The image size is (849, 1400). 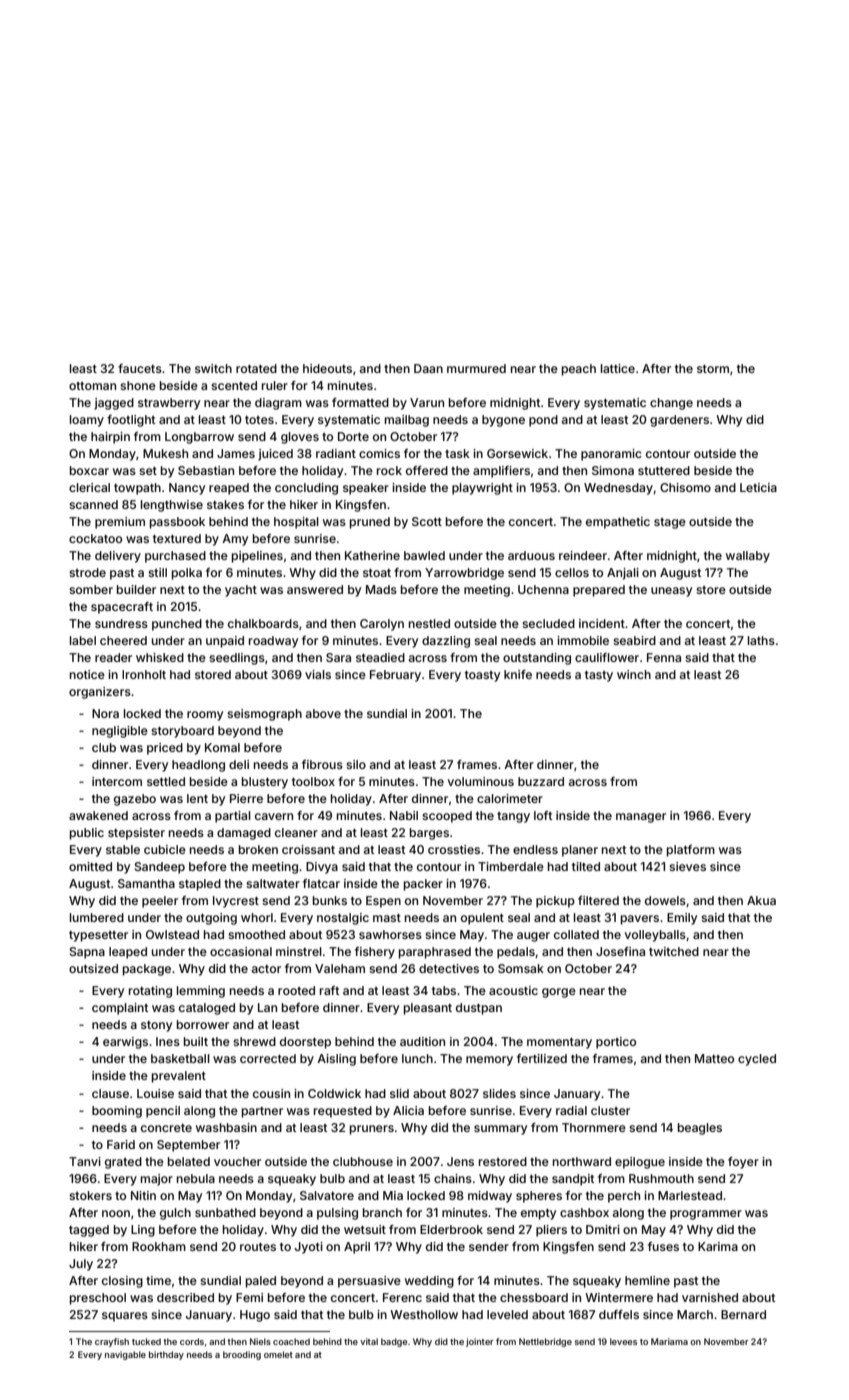 What do you see at coordinates (343, 1112) in the document?
I see `requested` at bounding box center [343, 1112].
